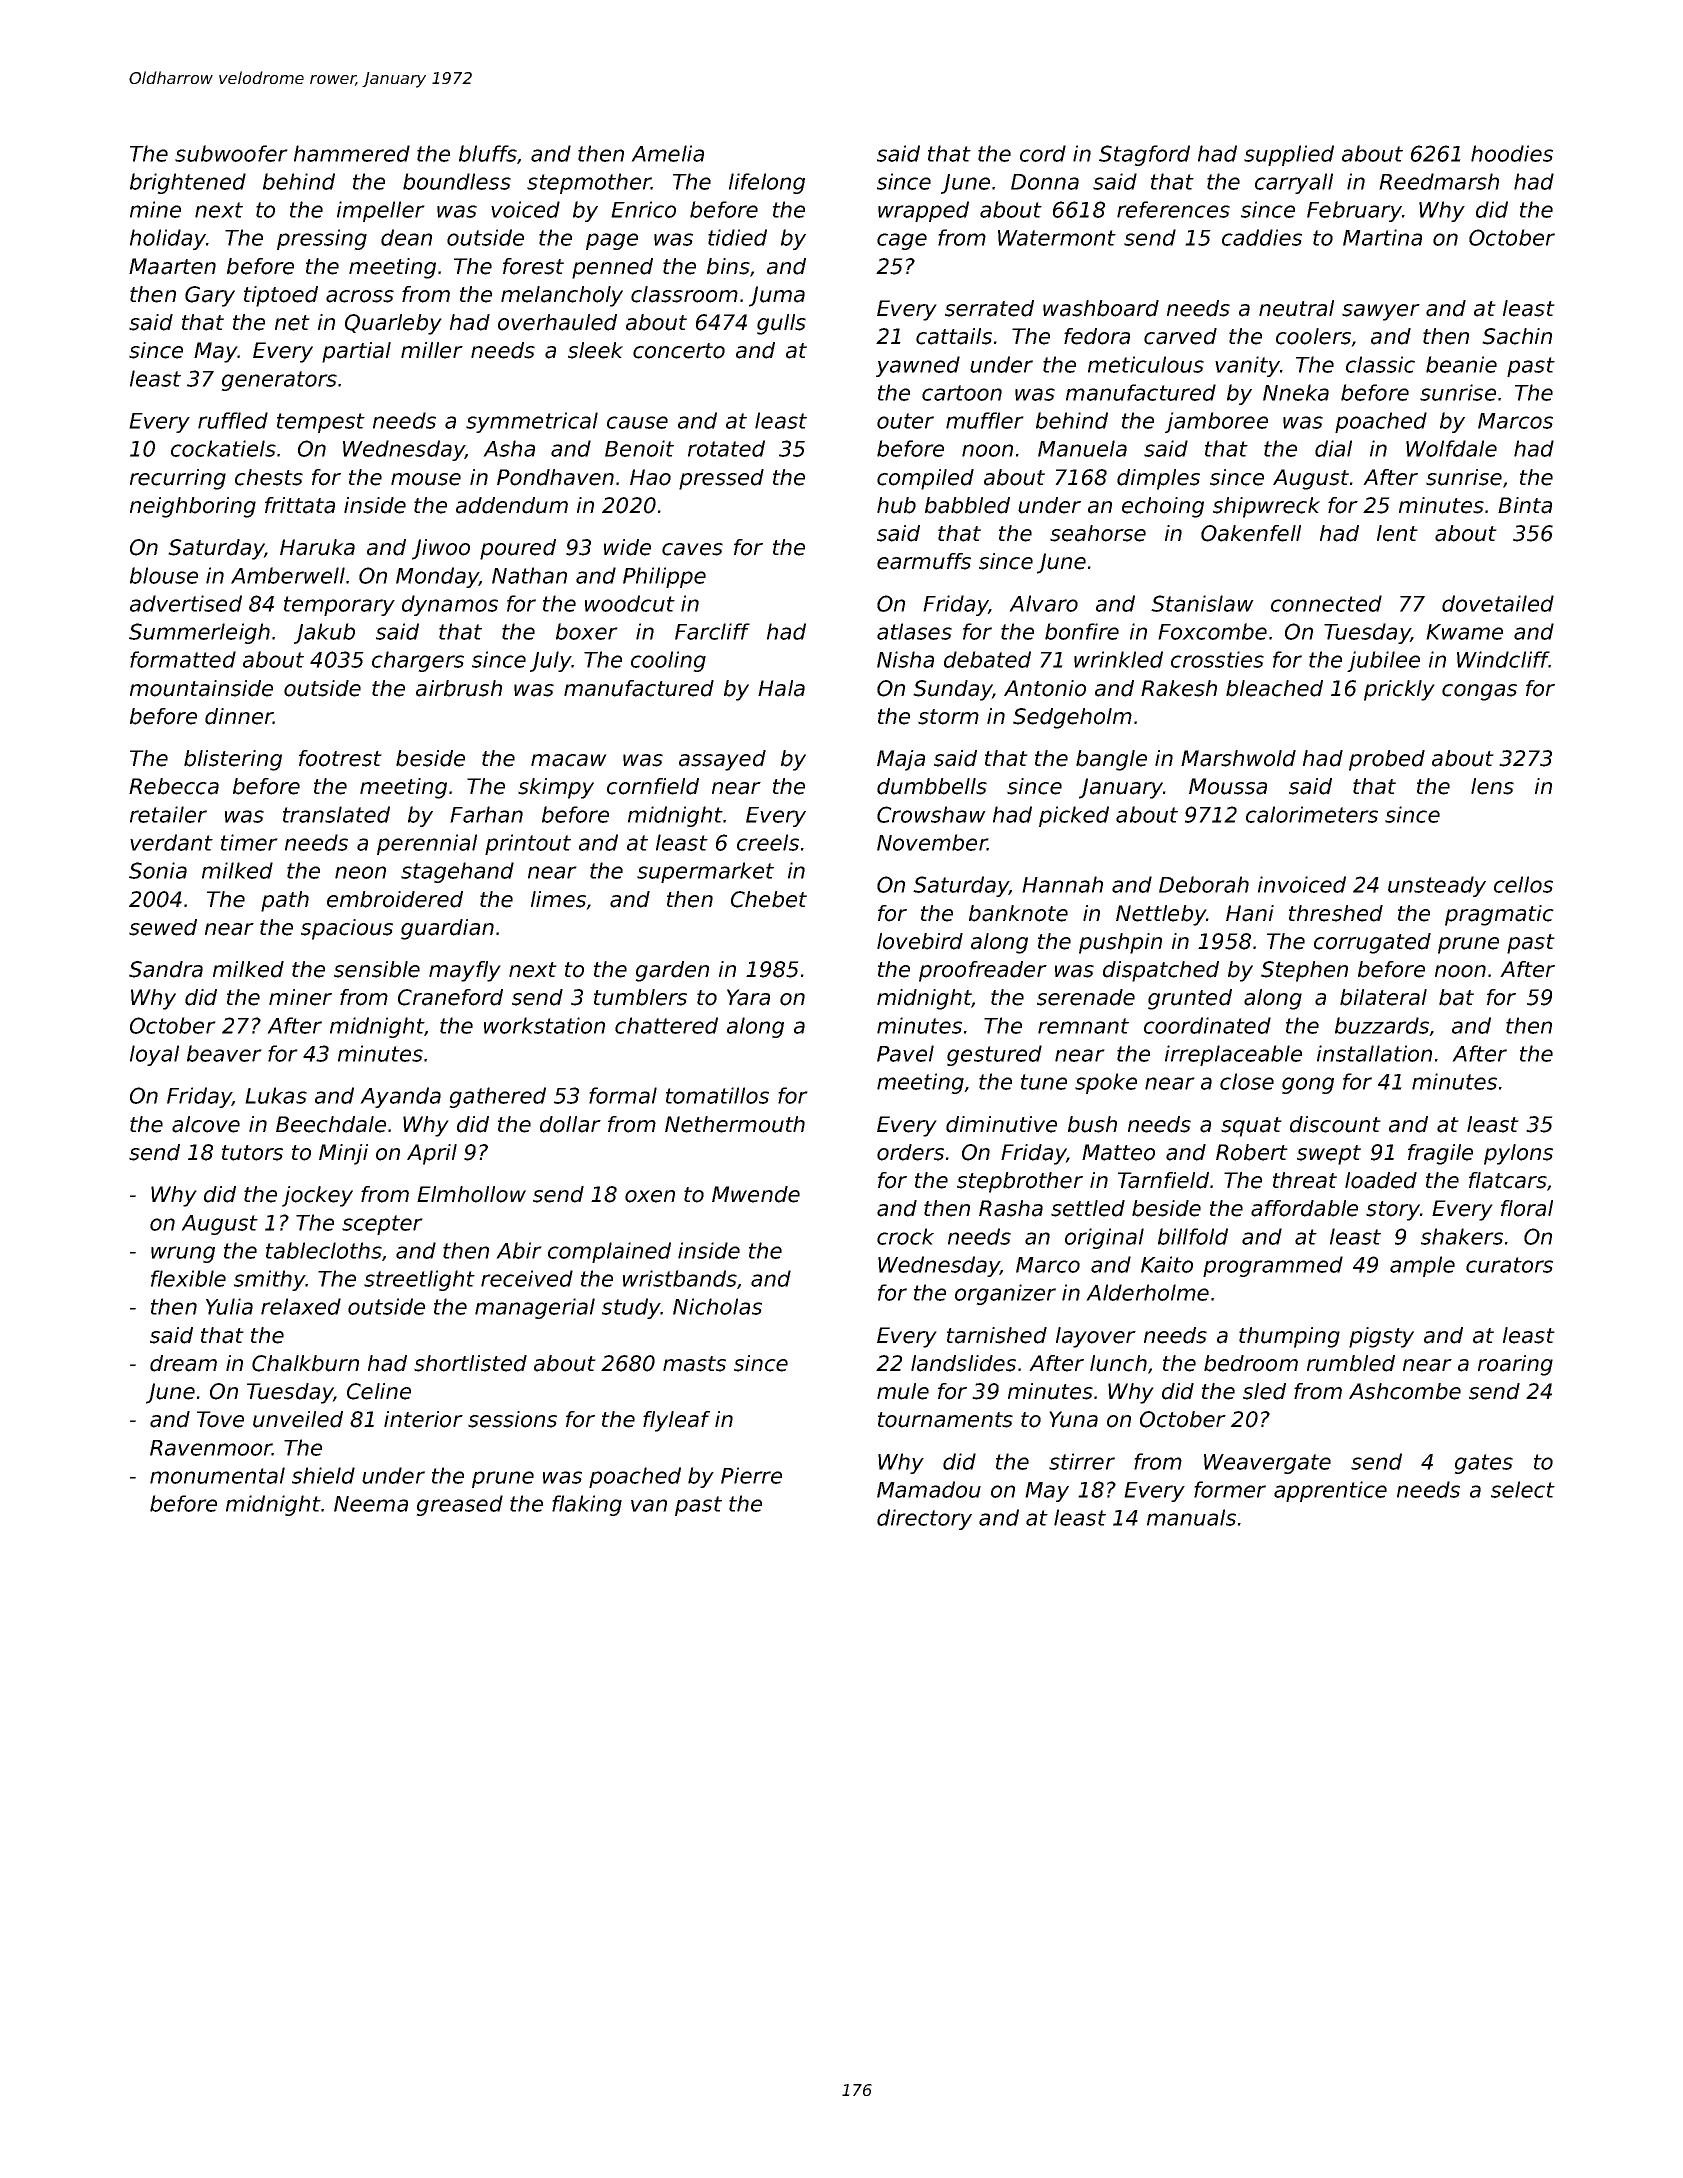 Image resolution: width=1683 pixels, height=2178 pixels. I want to click on wristbands, so click(680, 1278).
